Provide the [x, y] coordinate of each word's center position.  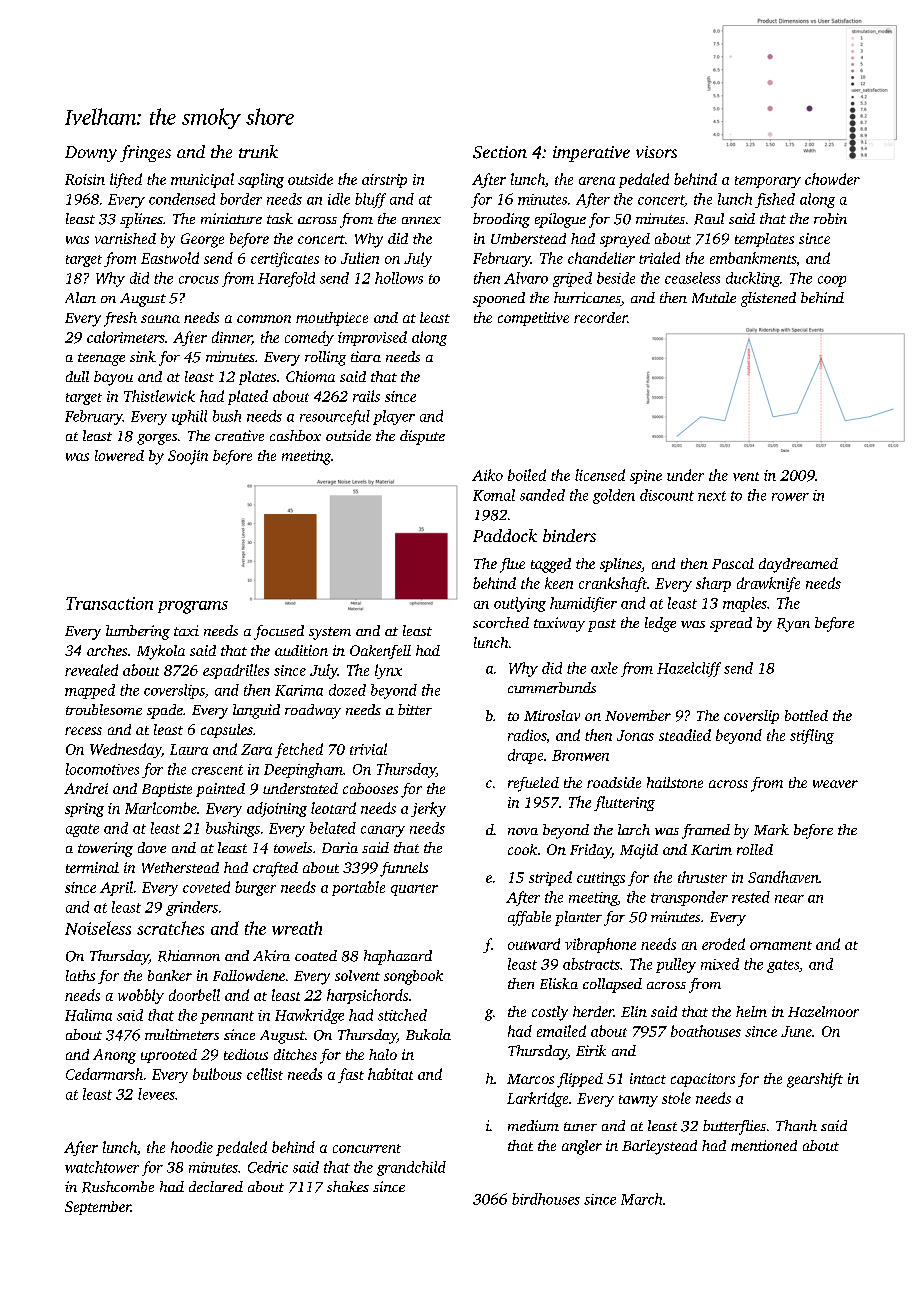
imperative [591, 154]
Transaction [109, 603]
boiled [527, 475]
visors [656, 152]
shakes [348, 1186]
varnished [125, 238]
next [712, 496]
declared [216, 1186]
